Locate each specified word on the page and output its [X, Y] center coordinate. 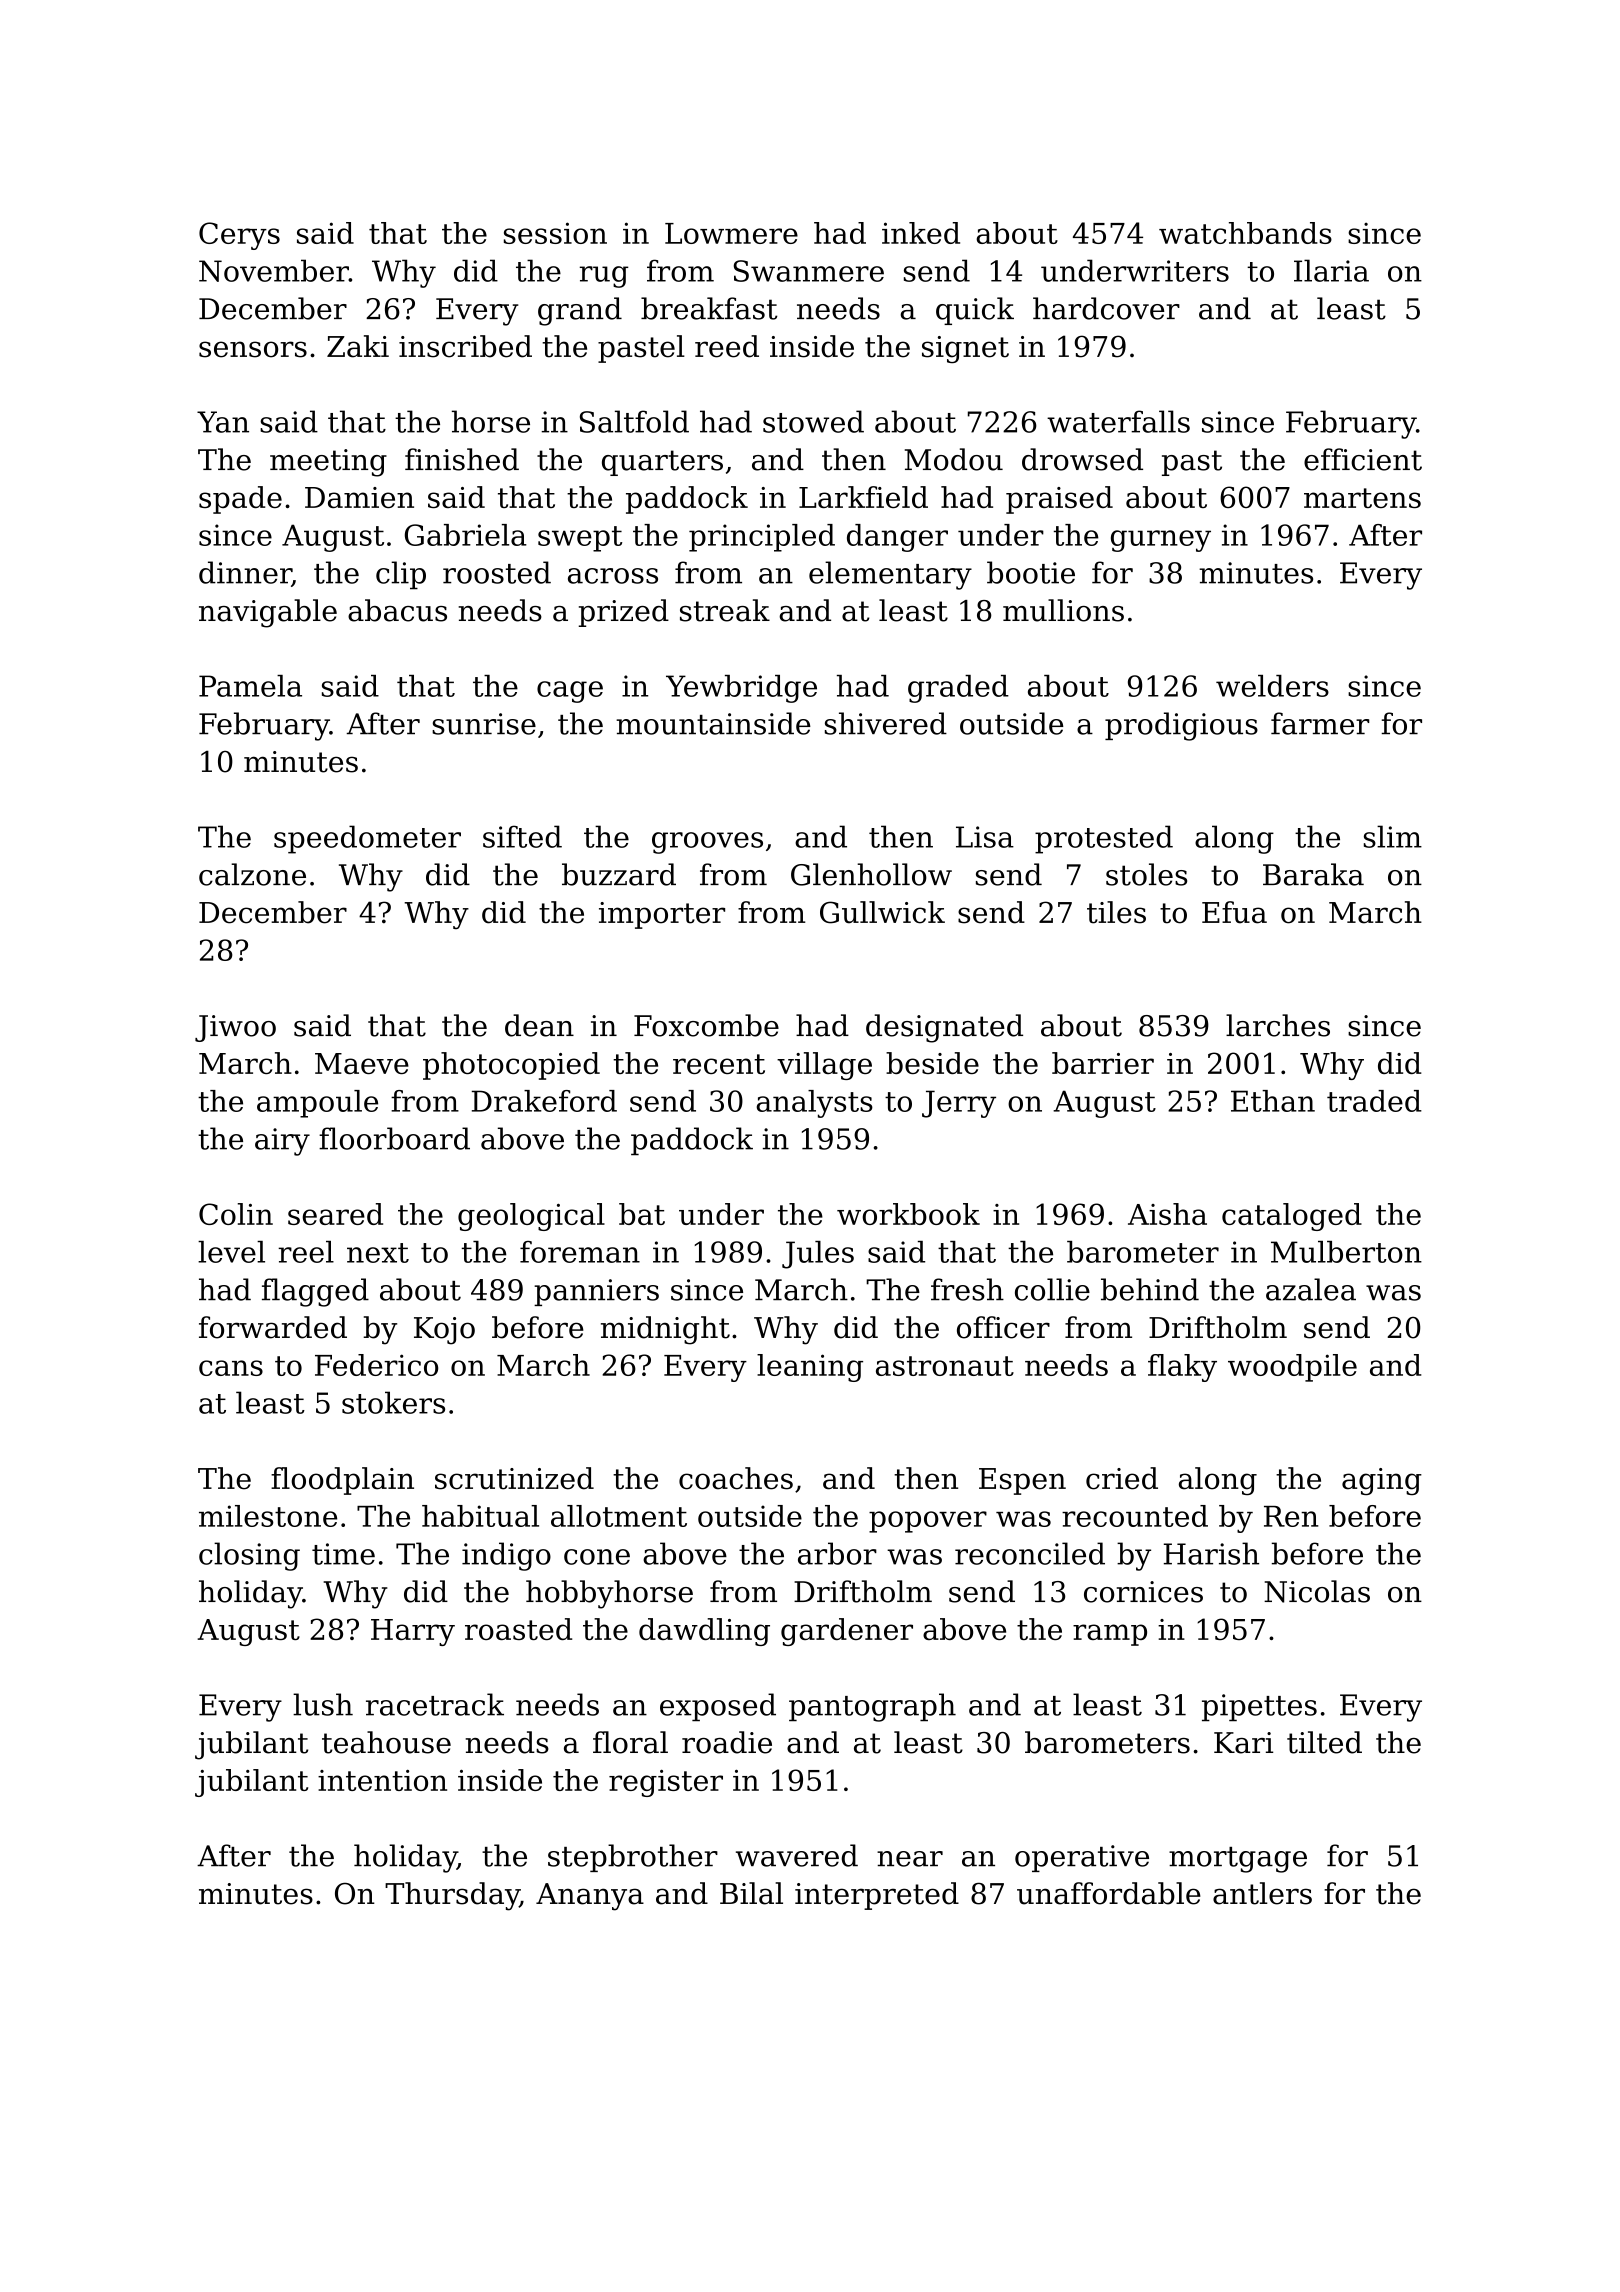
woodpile [1292, 1368]
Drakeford [544, 1101]
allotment [619, 1516]
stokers [393, 1402]
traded [1374, 1101]
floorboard [394, 1138]
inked [921, 233]
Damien [359, 497]
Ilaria [1331, 270]
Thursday [452, 1896]
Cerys [239, 236]
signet [965, 349]
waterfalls [1118, 421]
